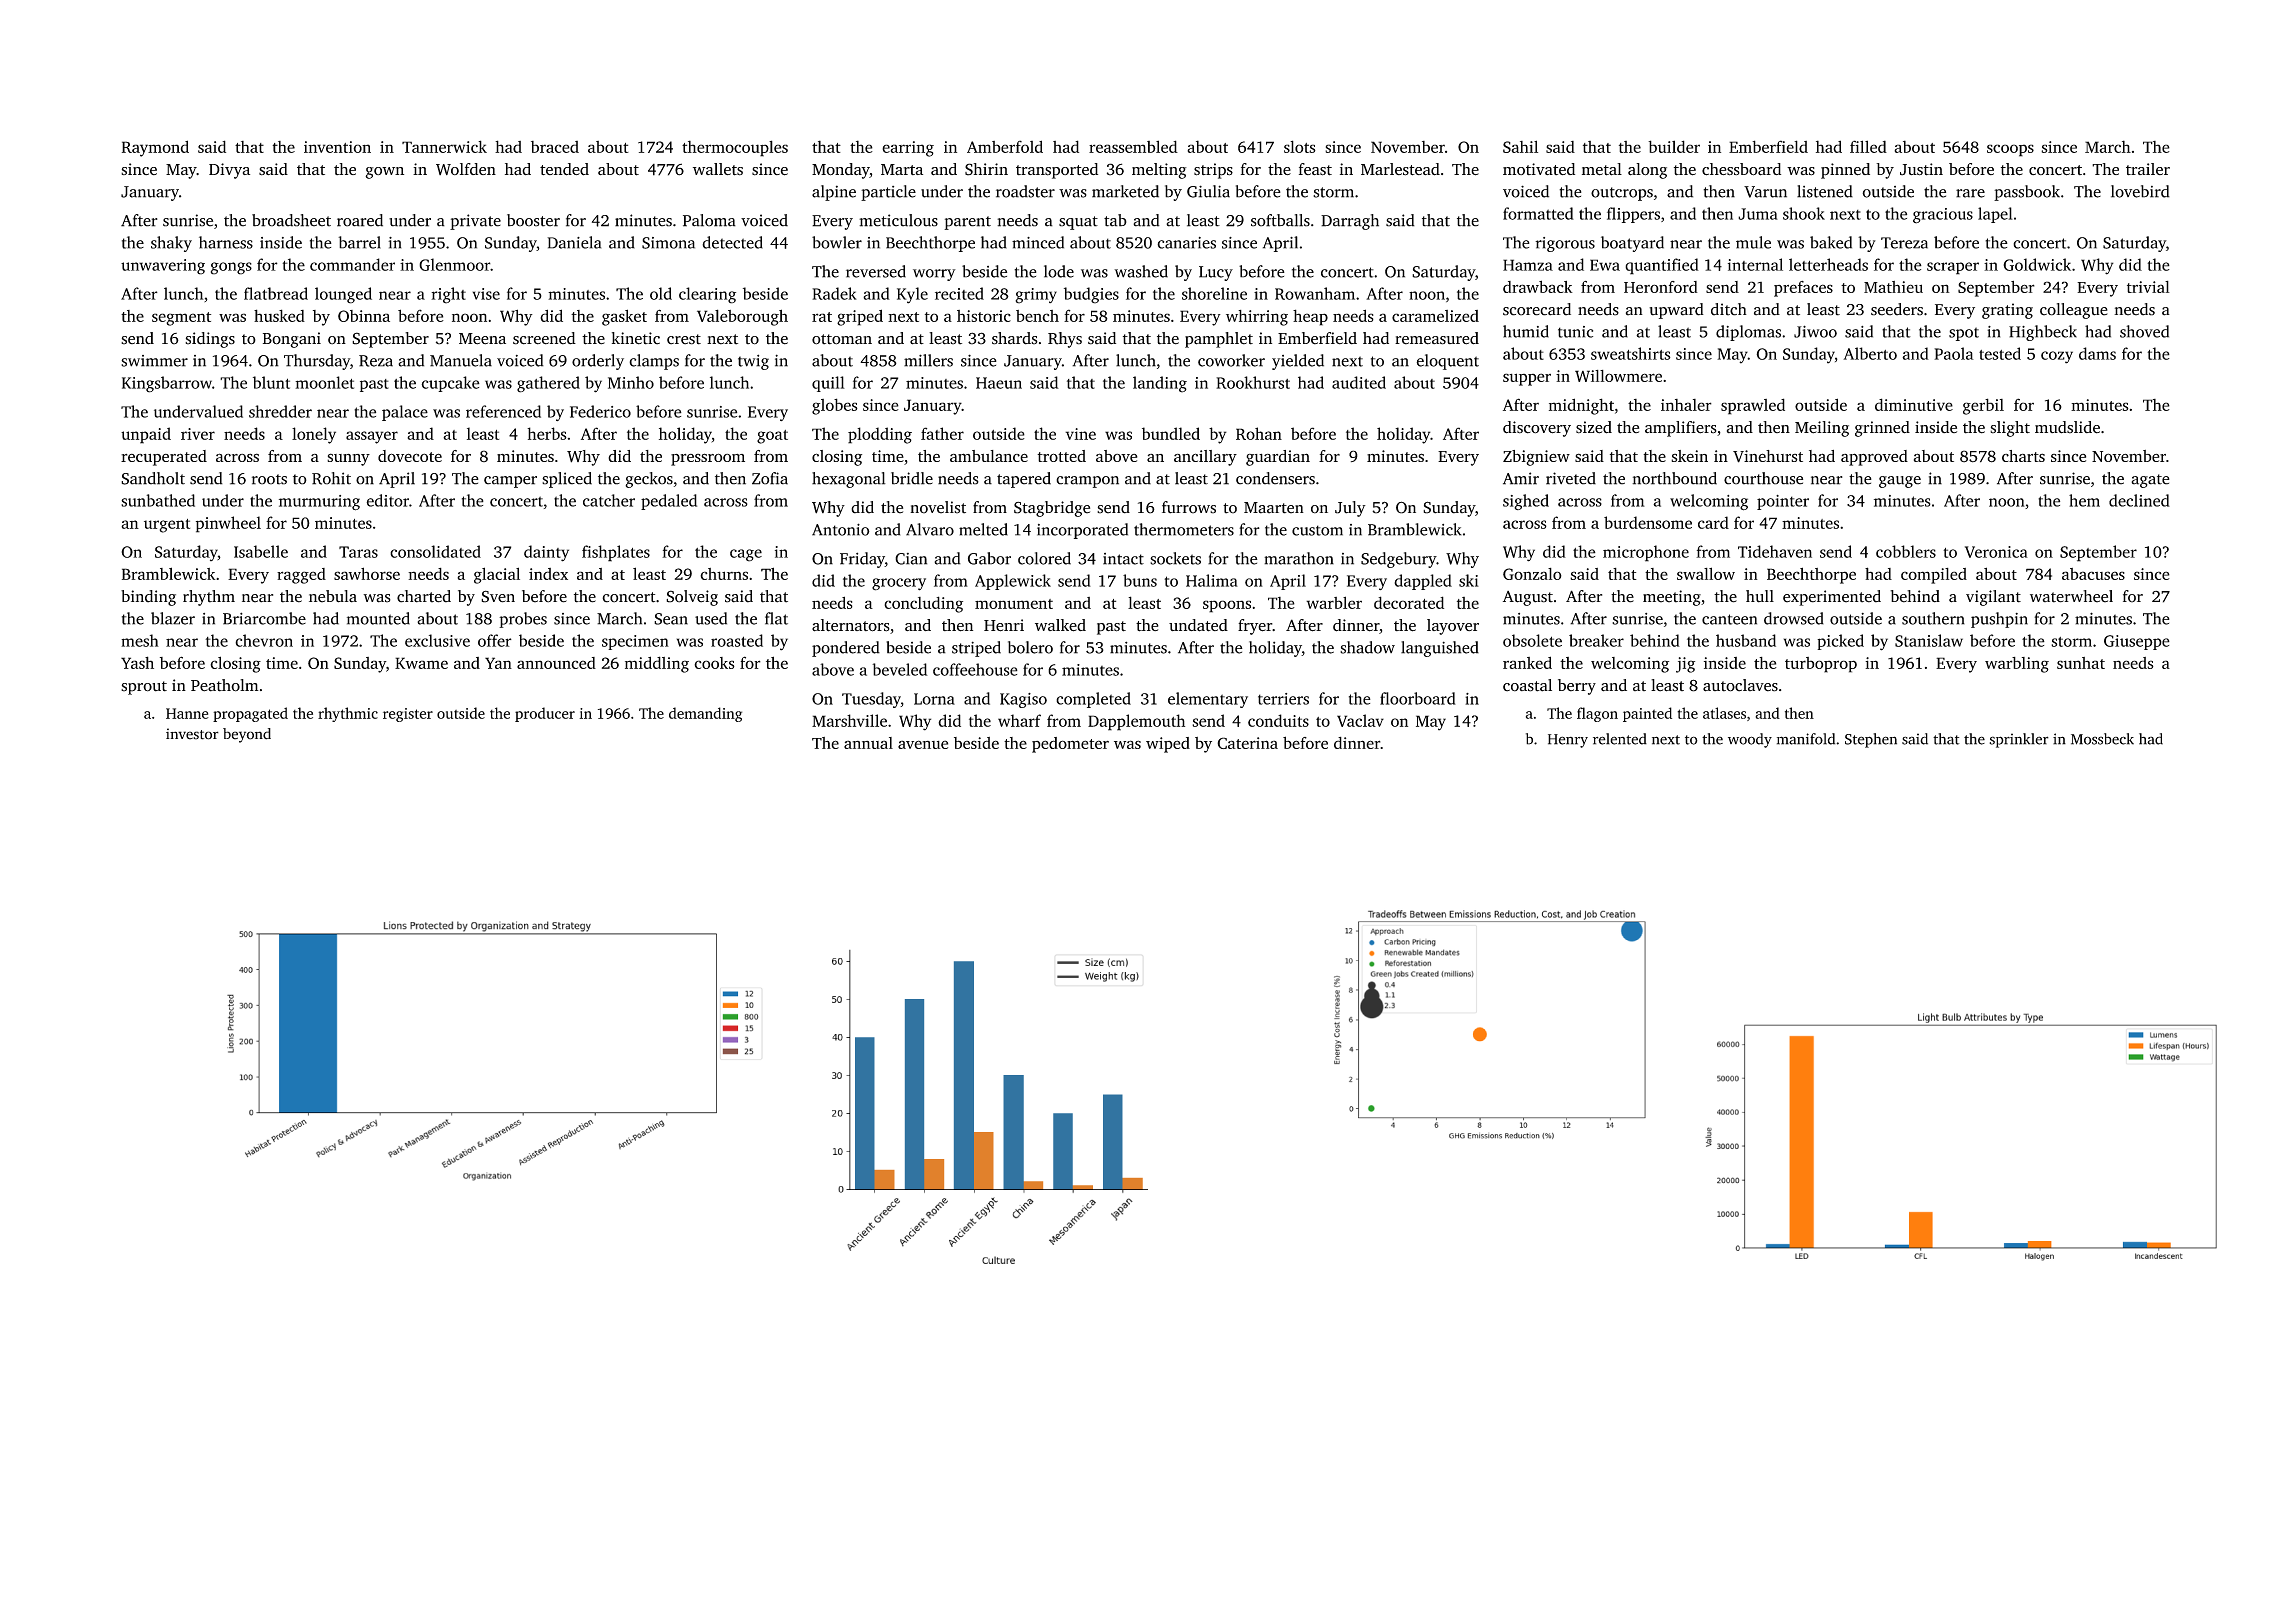  What do you see at coordinates (842, 339) in the screenshot?
I see `ottoman` at bounding box center [842, 339].
